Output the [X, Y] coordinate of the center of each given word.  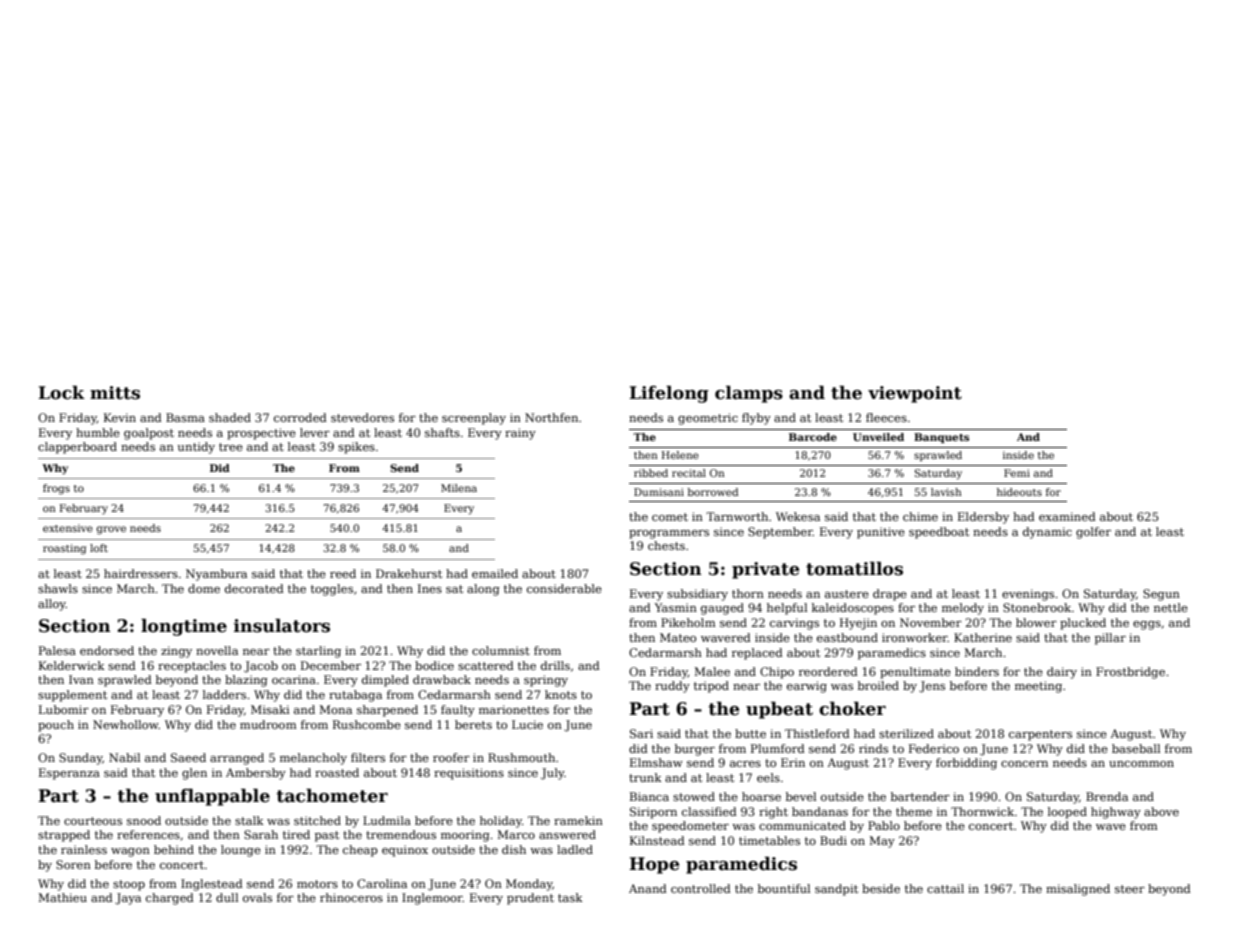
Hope [654, 865]
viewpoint [915, 394]
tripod [711, 687]
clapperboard [77, 448]
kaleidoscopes [853, 609]
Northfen [551, 417]
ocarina [294, 679]
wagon [130, 852]
